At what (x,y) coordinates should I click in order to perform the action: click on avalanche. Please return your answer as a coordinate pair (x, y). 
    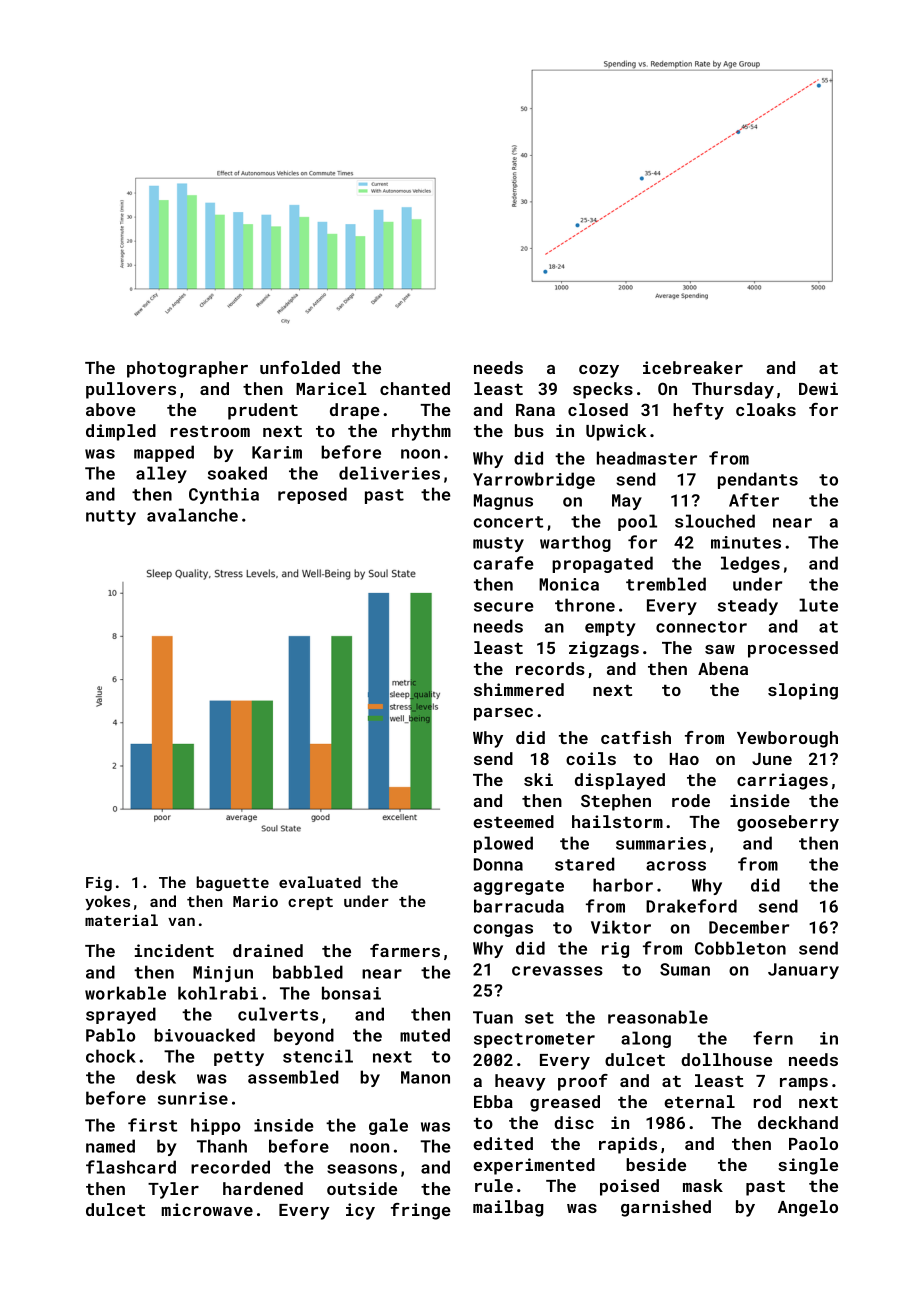
    Looking at the image, I should click on (192, 515).
